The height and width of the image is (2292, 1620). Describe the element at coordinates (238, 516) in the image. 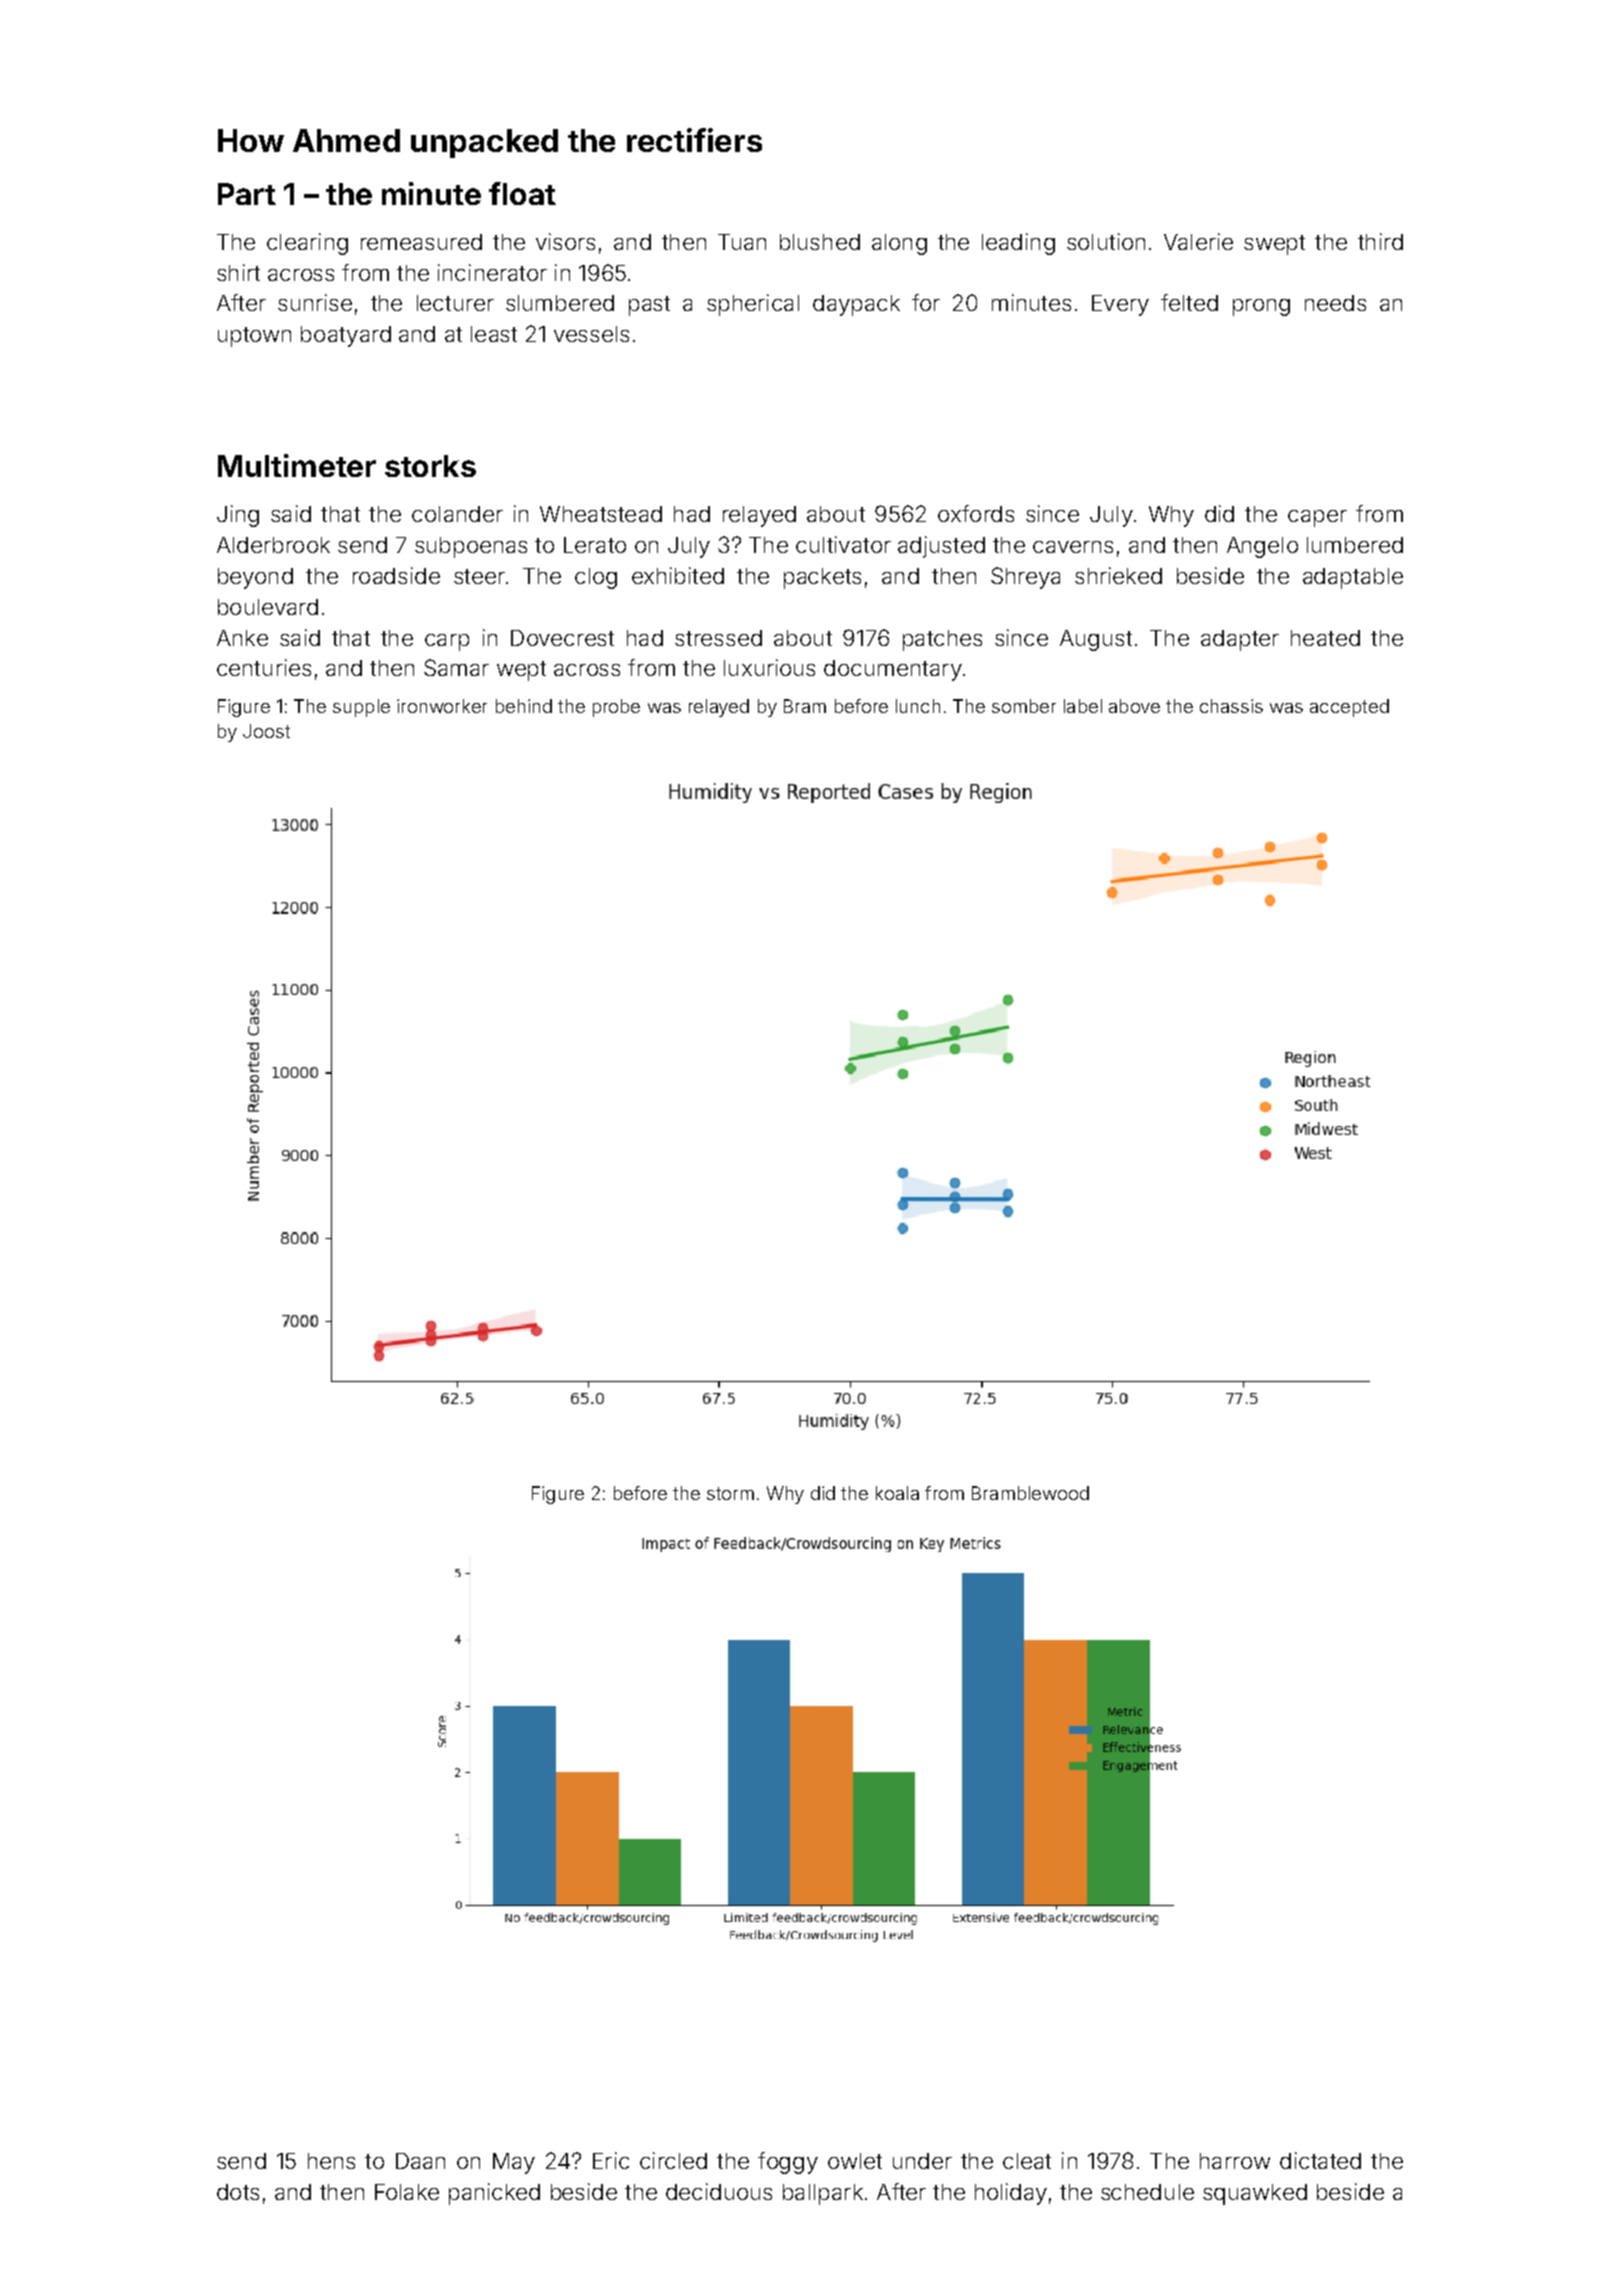

I see `Jing` at that location.
